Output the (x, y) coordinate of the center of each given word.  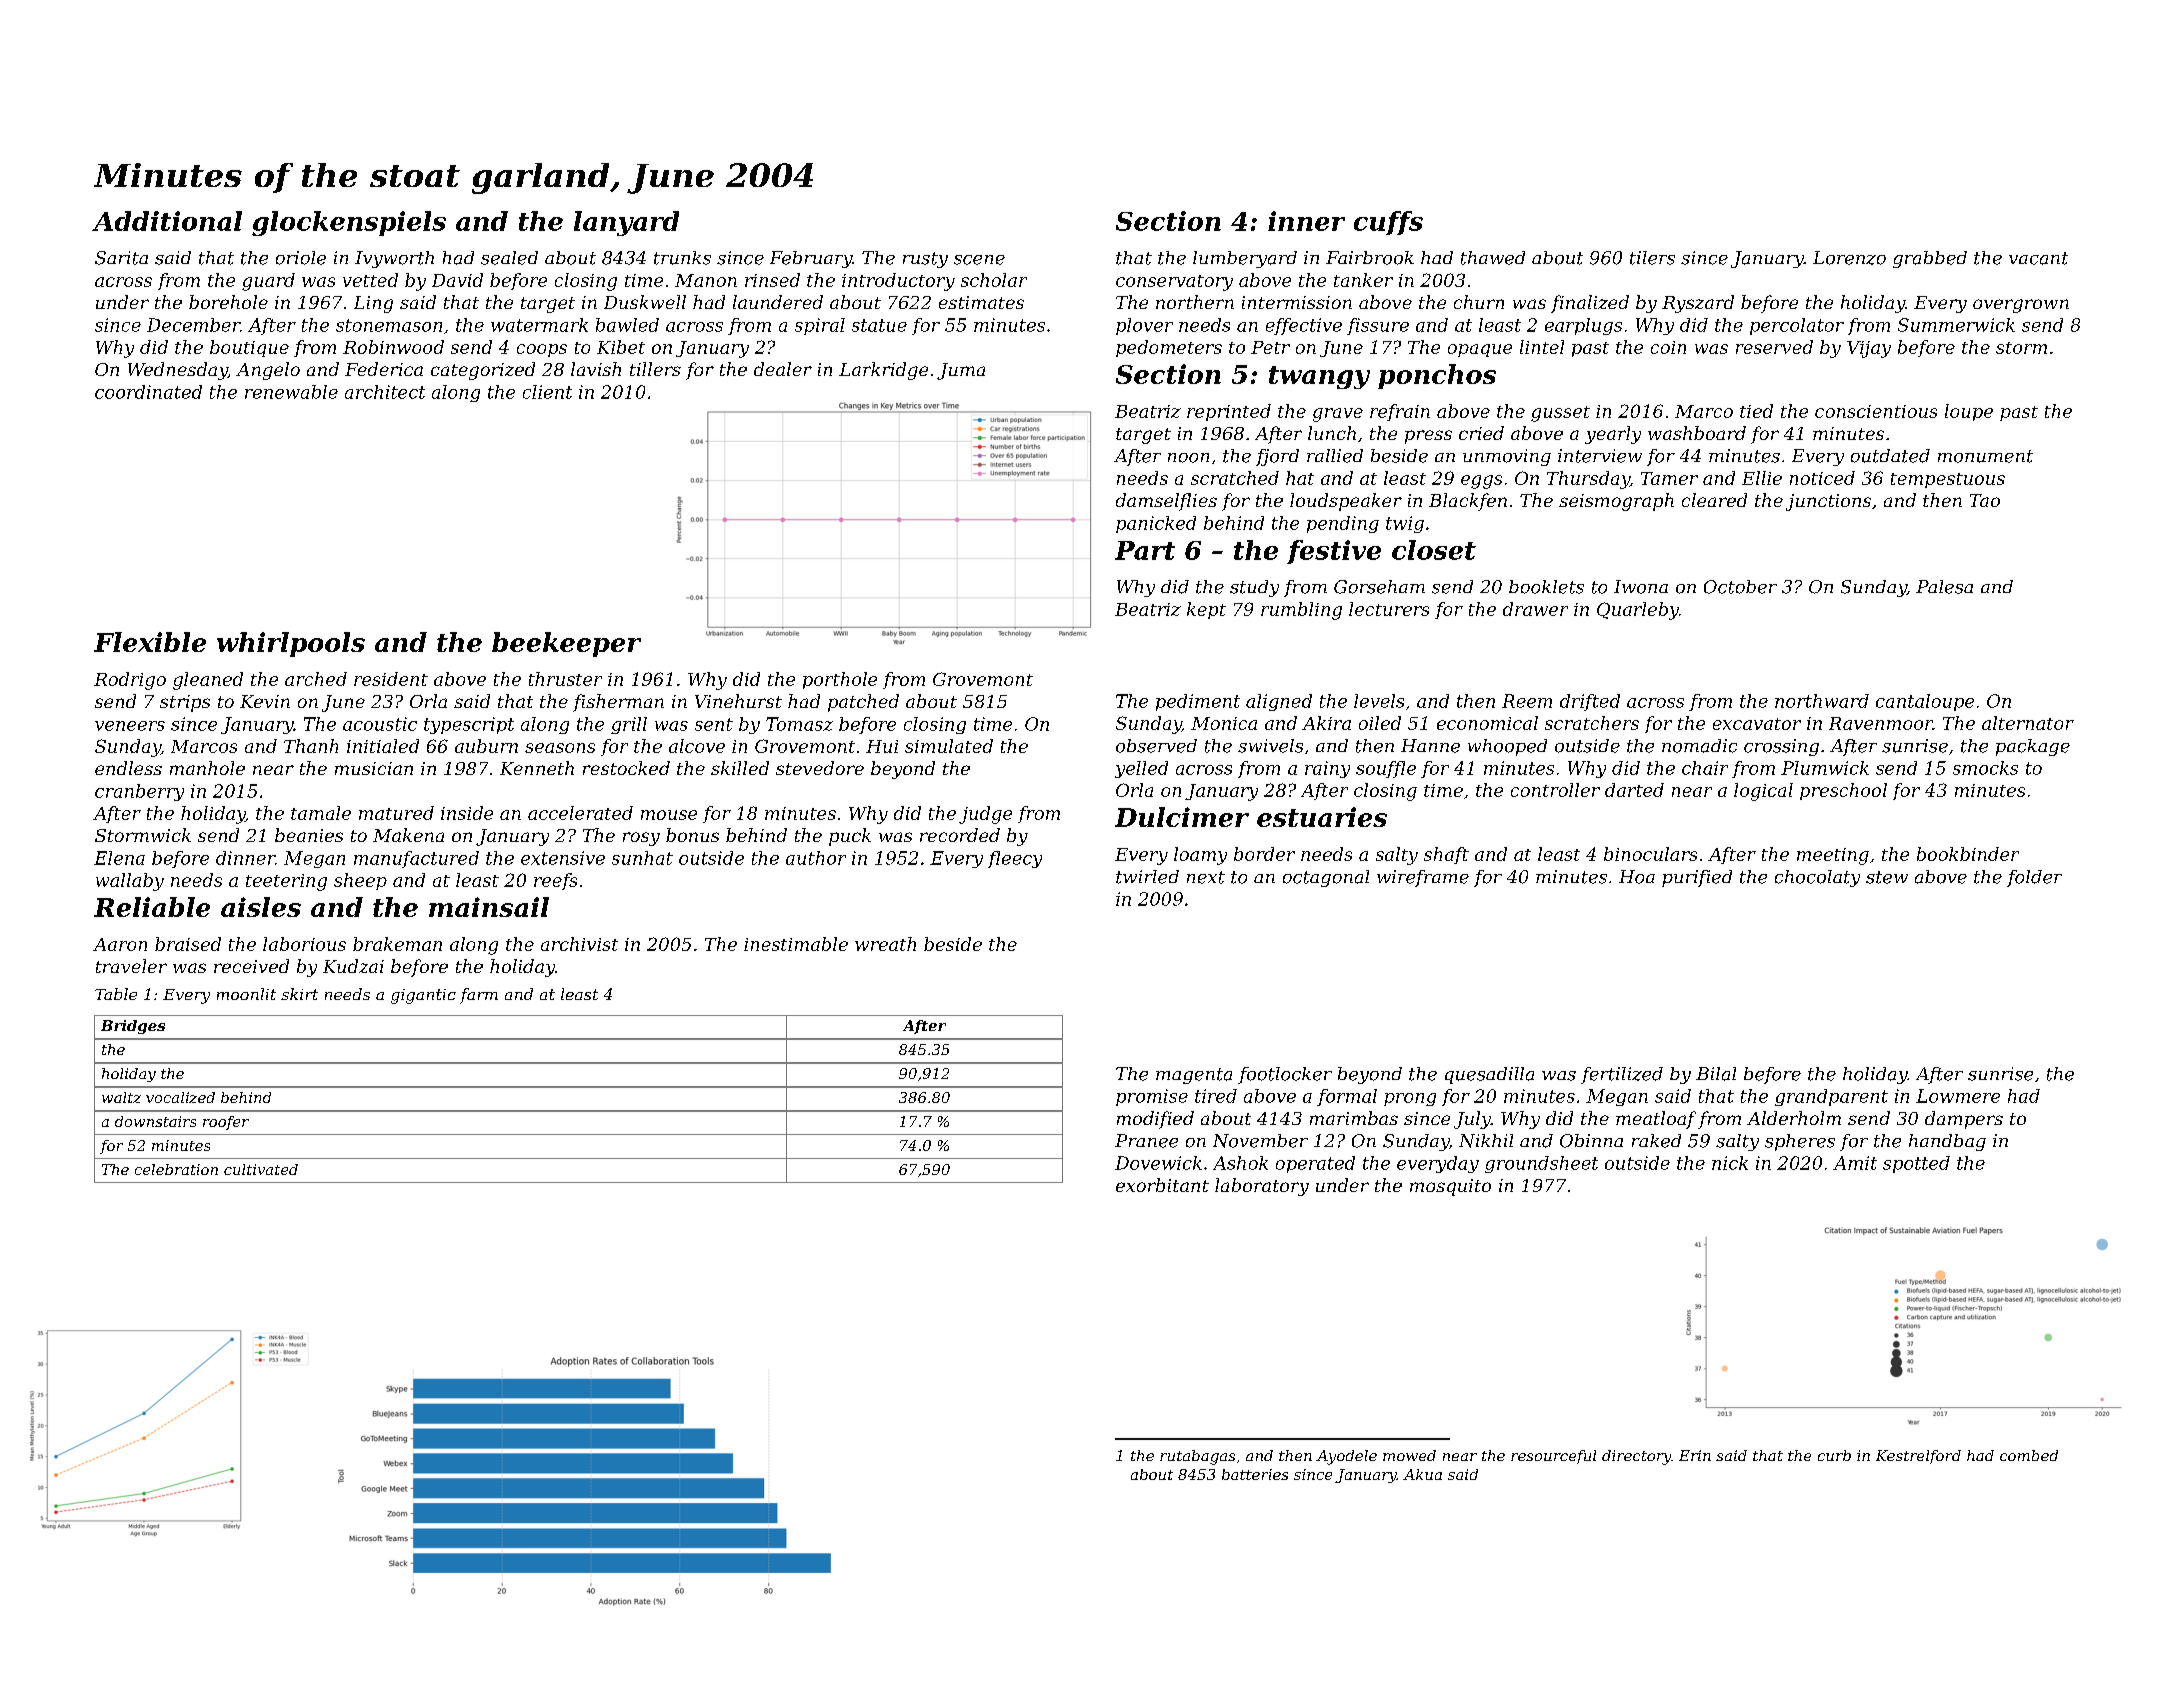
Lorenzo (1849, 258)
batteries (1255, 1474)
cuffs (1388, 223)
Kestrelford (1918, 1457)
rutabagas (1197, 1457)
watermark (539, 325)
